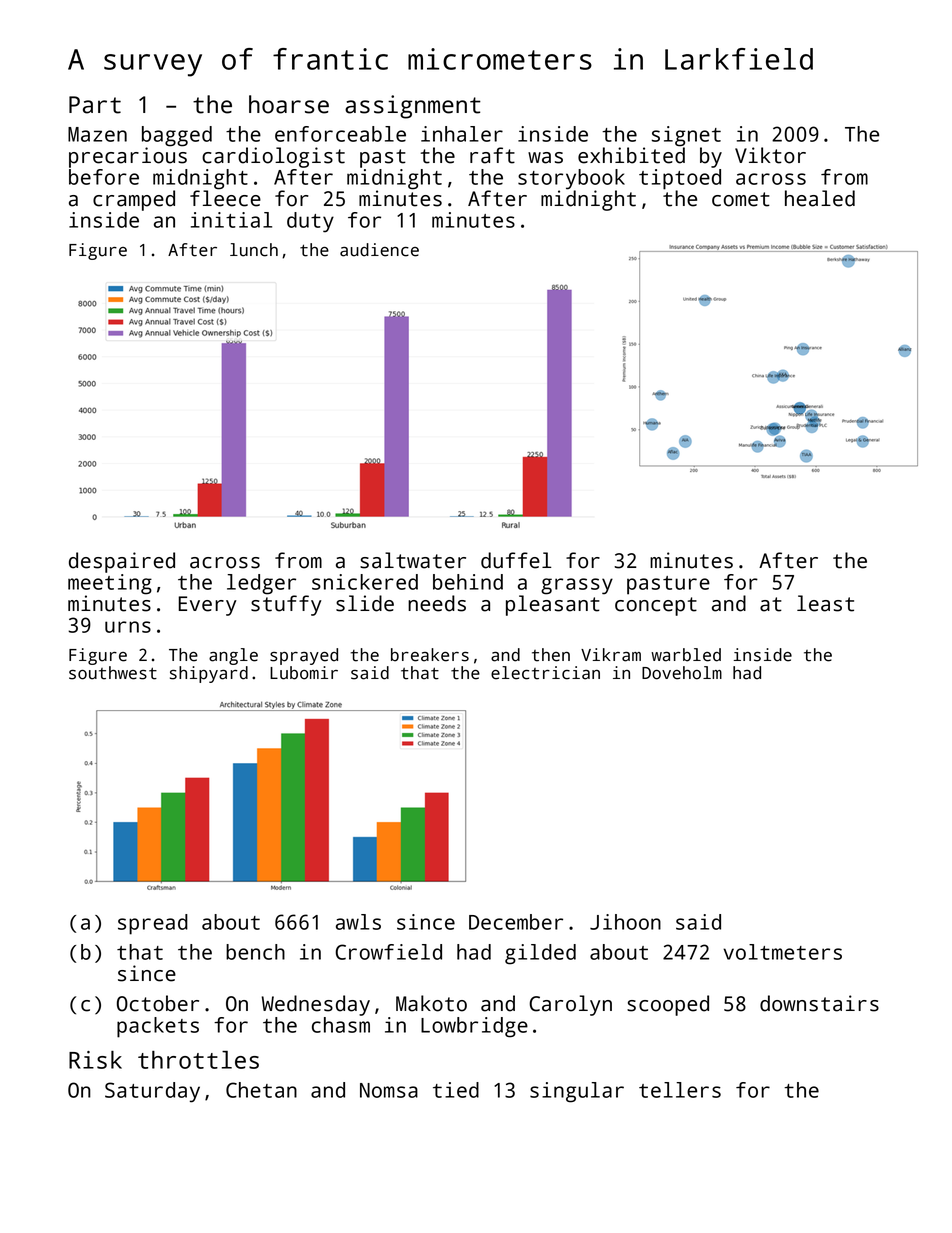  Describe the element at coordinates (577, 1092) in the screenshot. I see `singular` at that location.
